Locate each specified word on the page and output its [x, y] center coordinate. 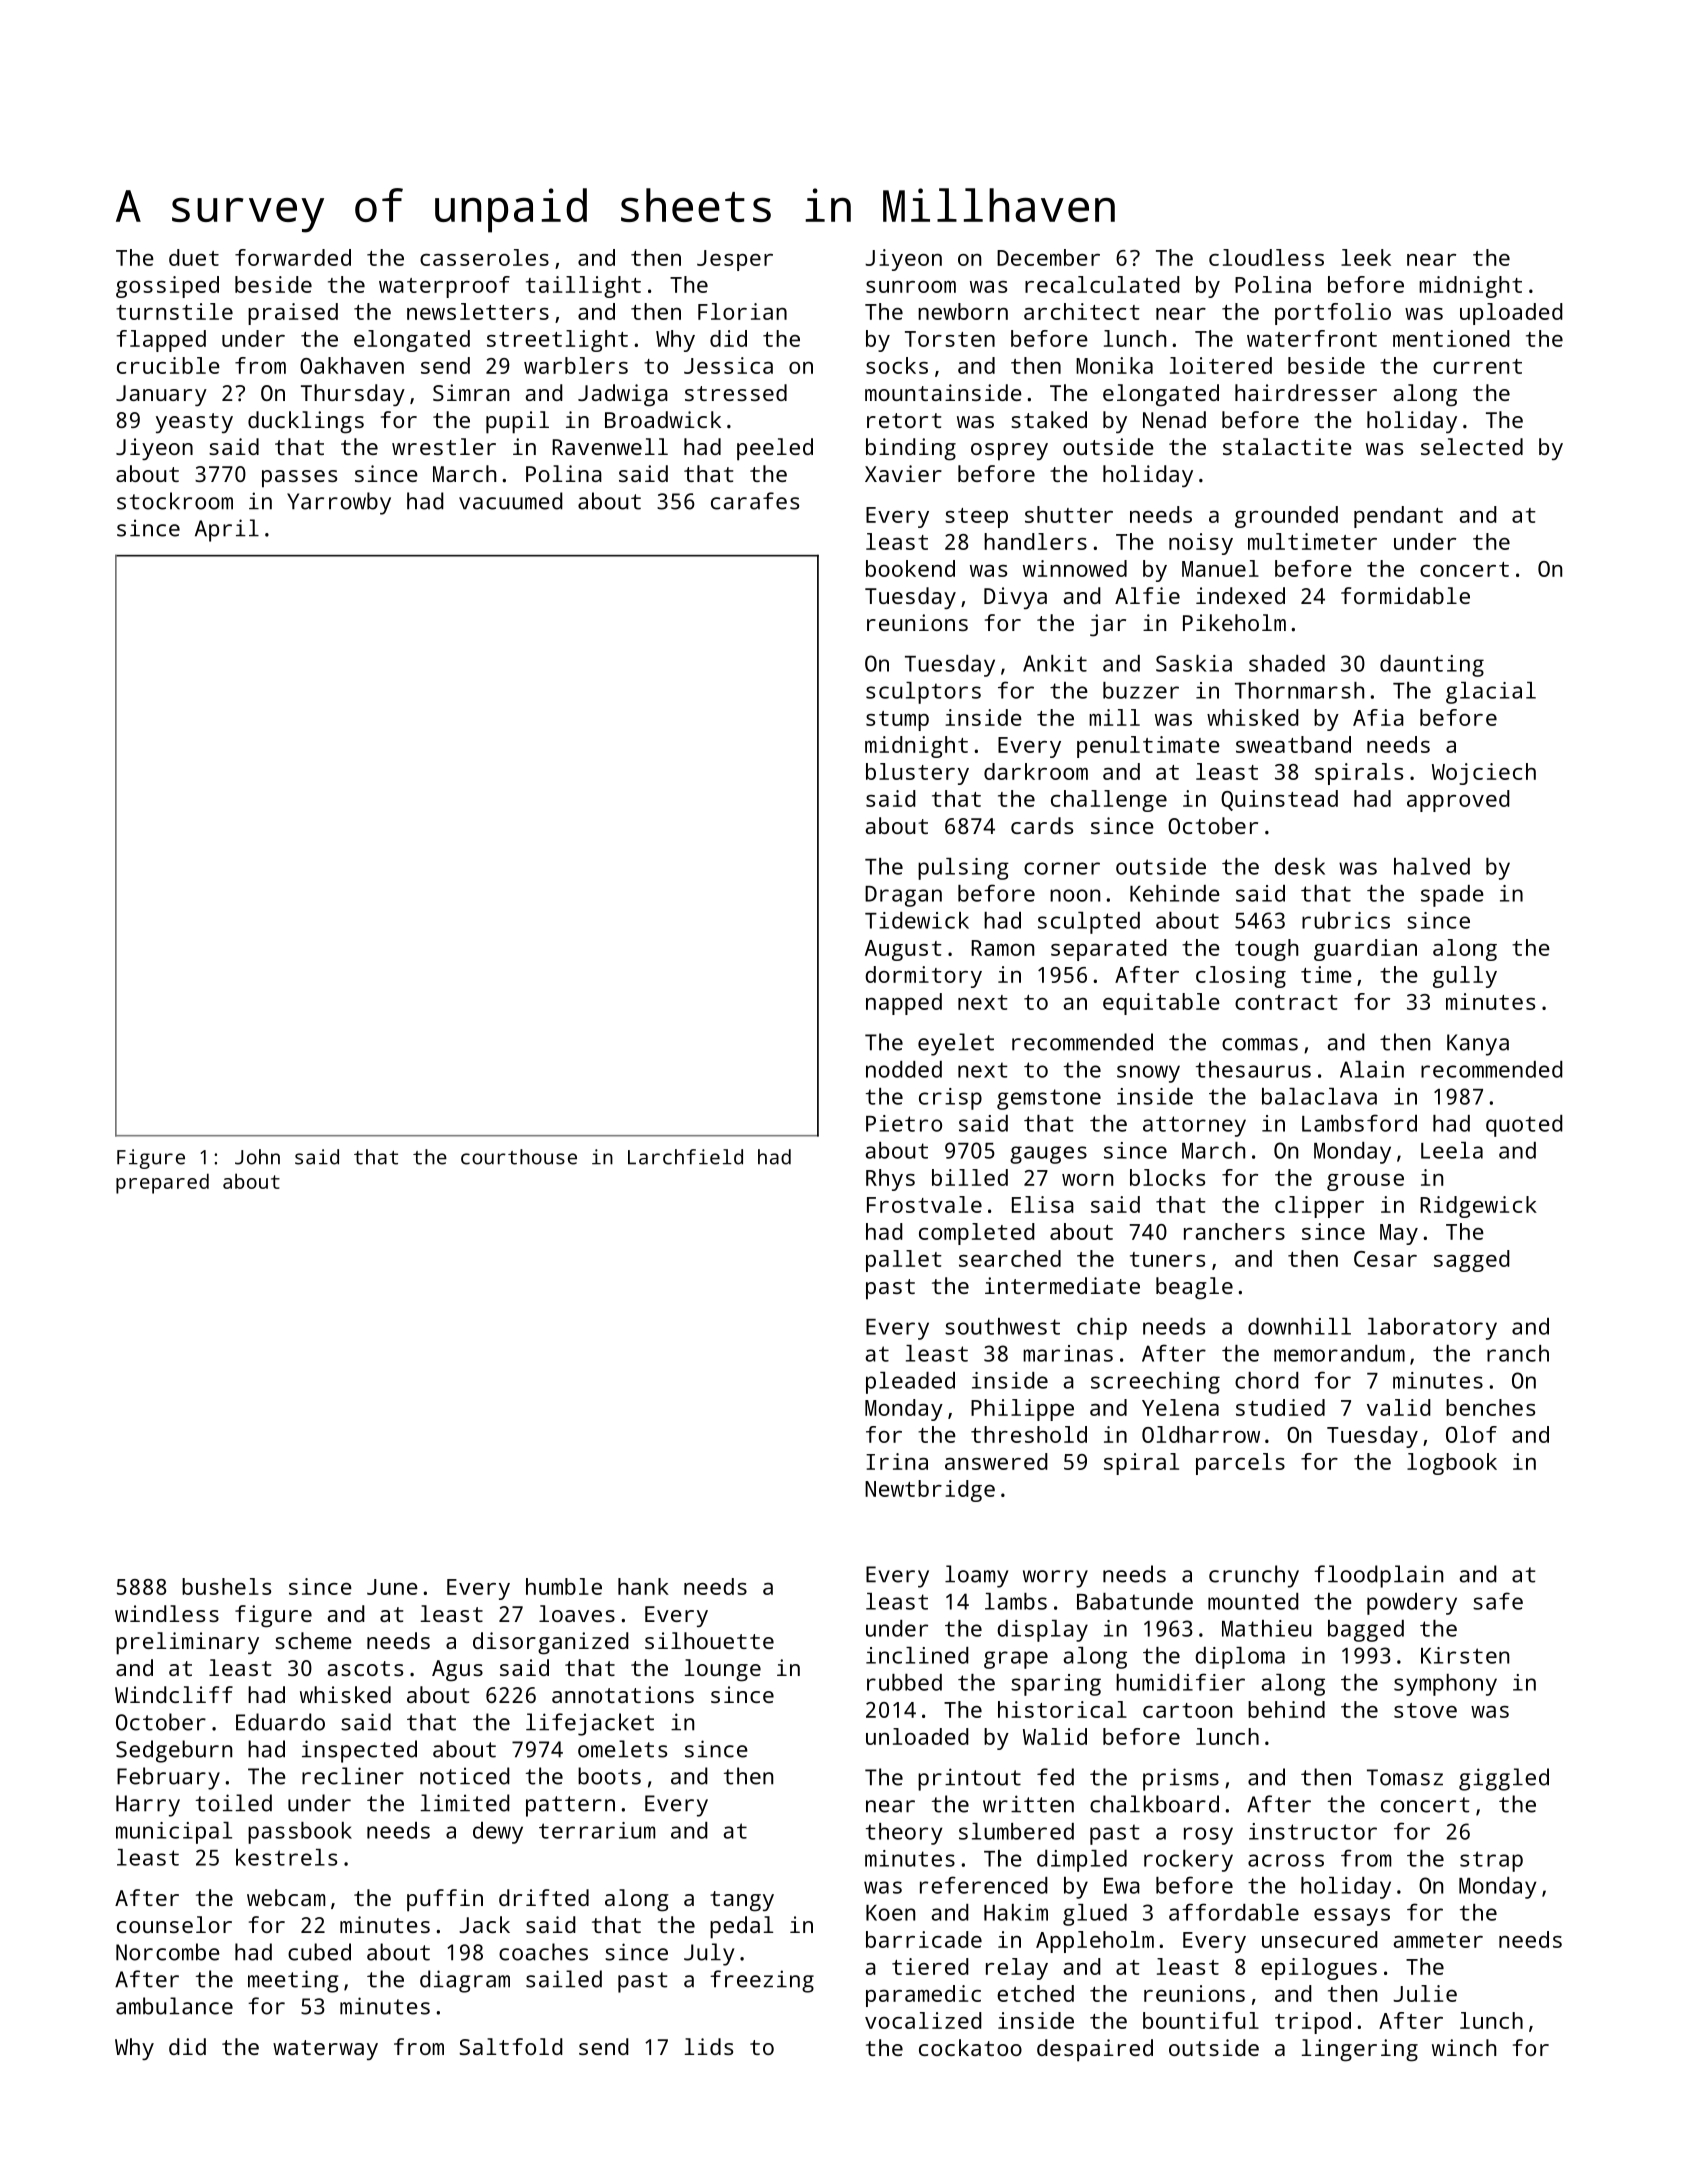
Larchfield [685, 1157]
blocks [1167, 1177]
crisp [950, 1099]
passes [299, 479]
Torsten [950, 339]
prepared [162, 1183]
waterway [325, 2050]
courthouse [519, 1157]
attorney [1194, 1126]
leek [1366, 257]
